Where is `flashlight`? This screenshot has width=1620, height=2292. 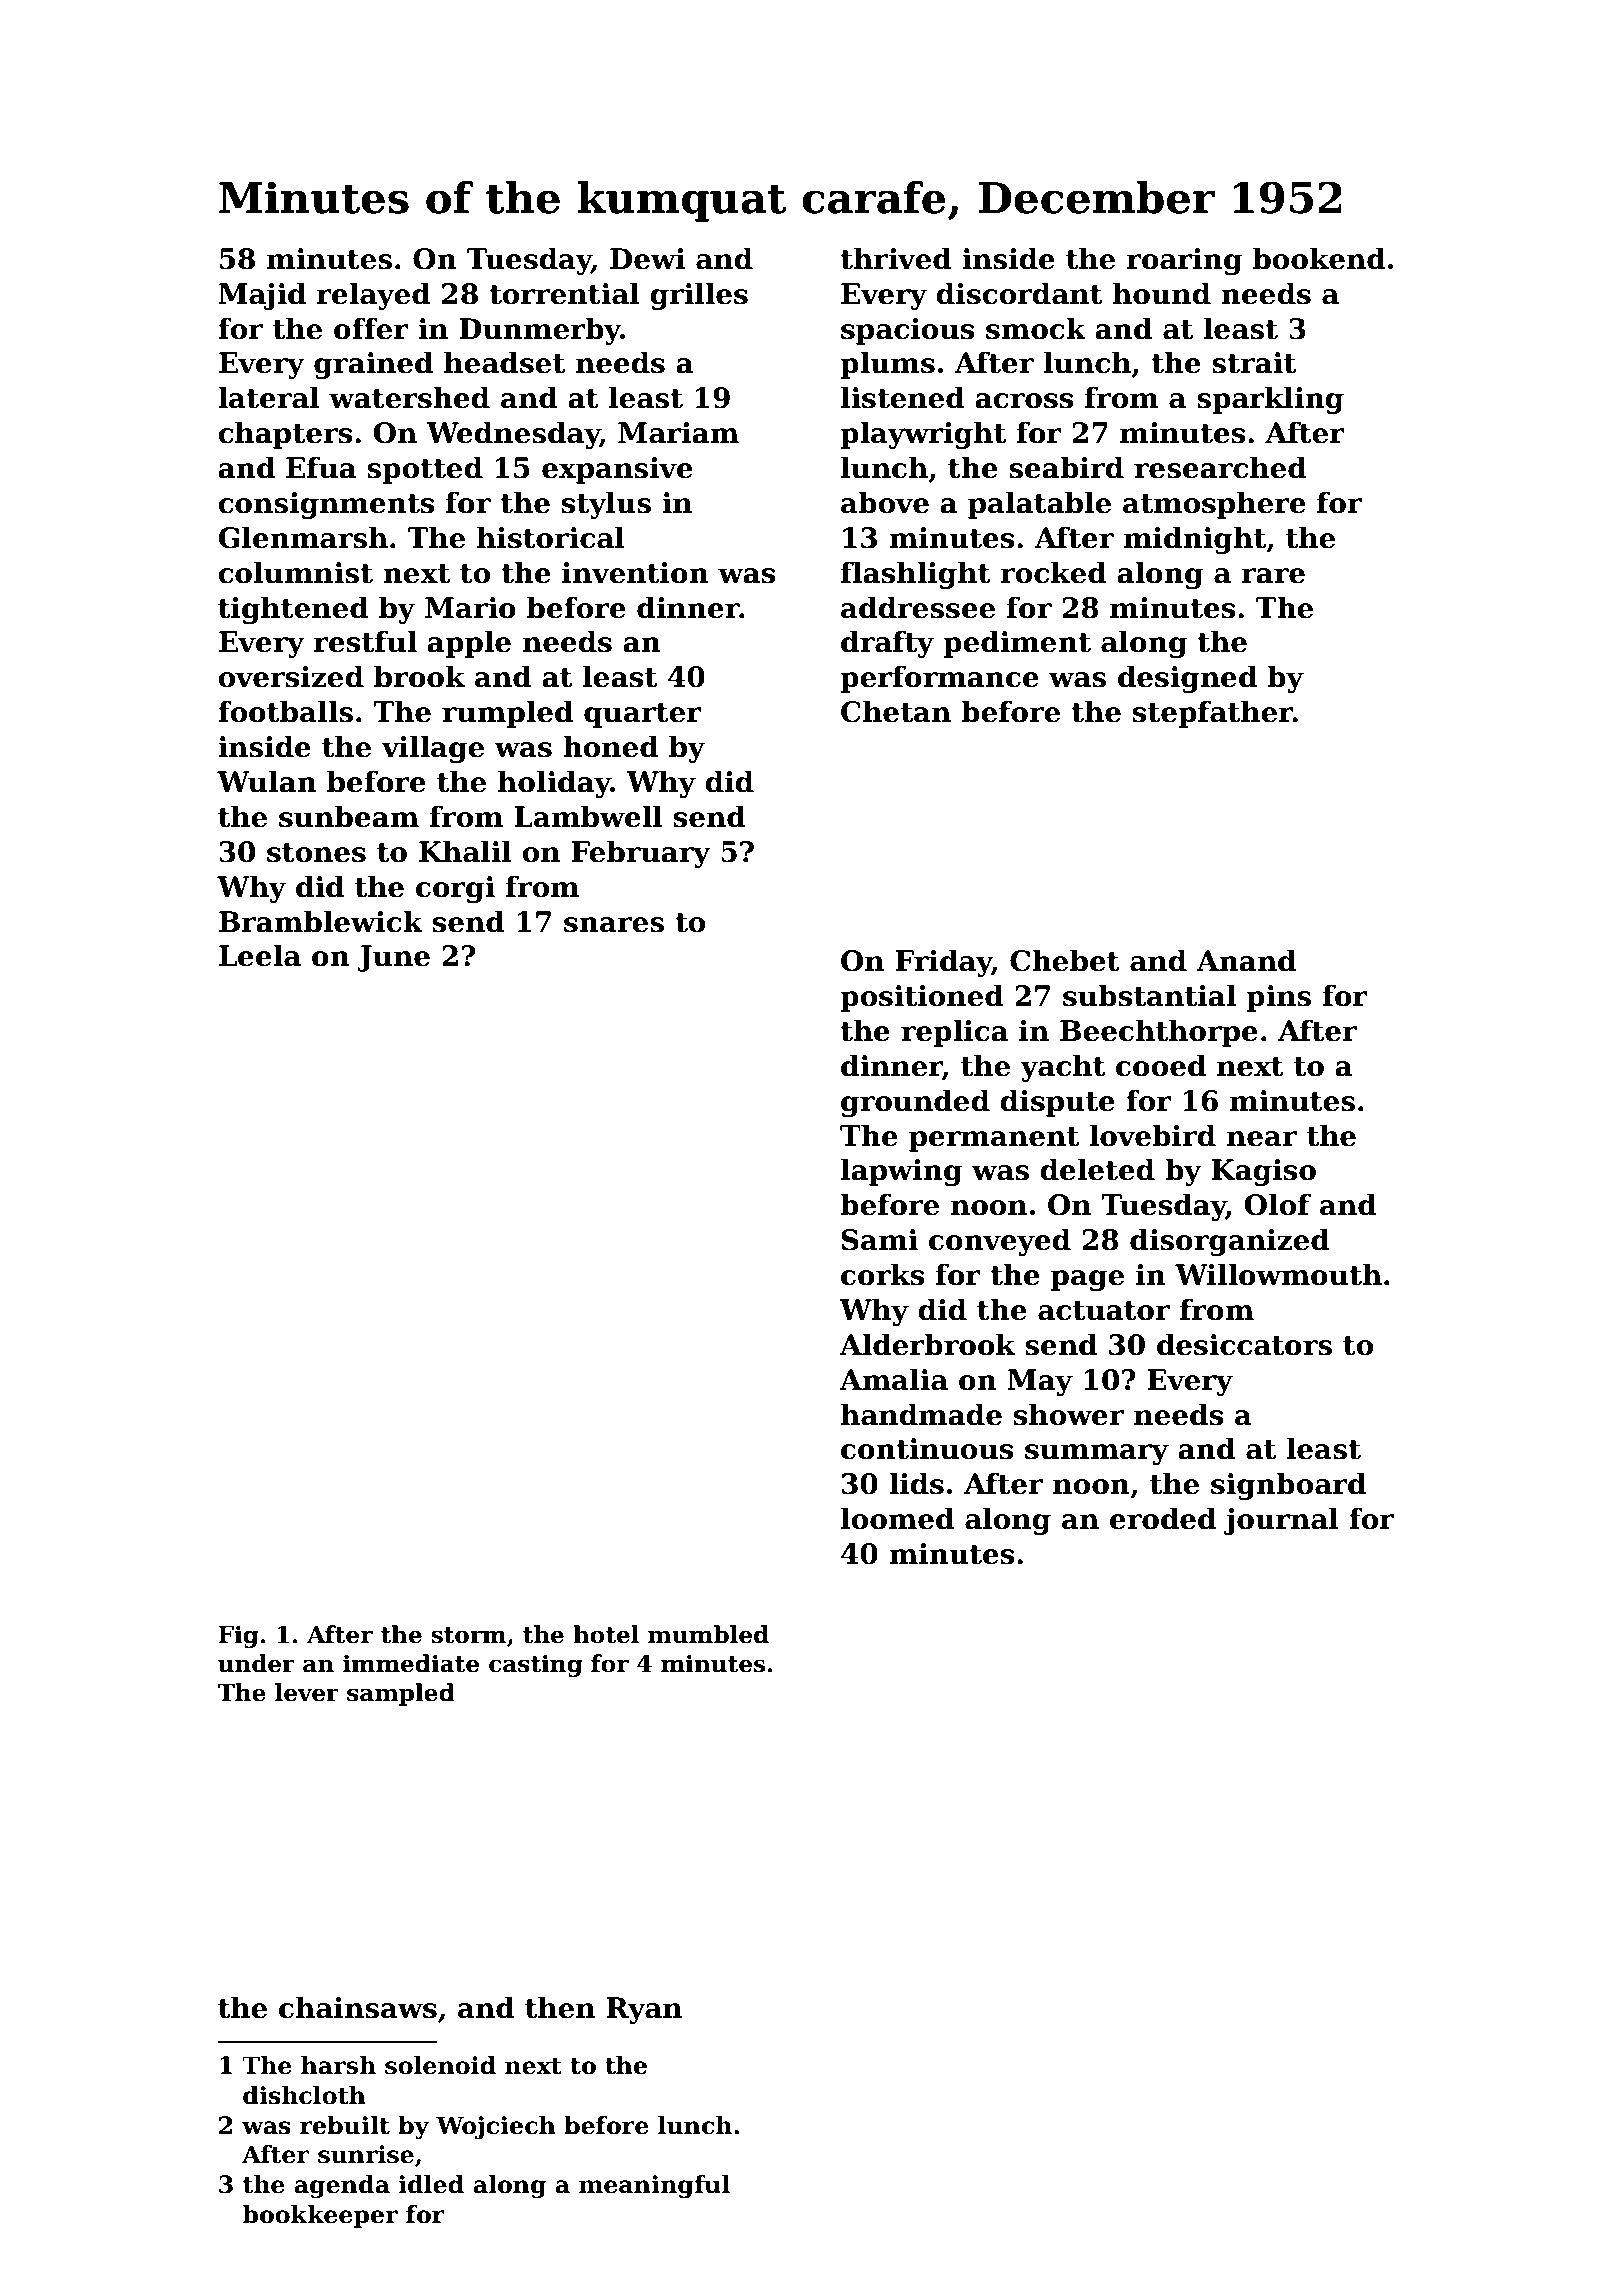
flashlight is located at coordinates (916, 575).
